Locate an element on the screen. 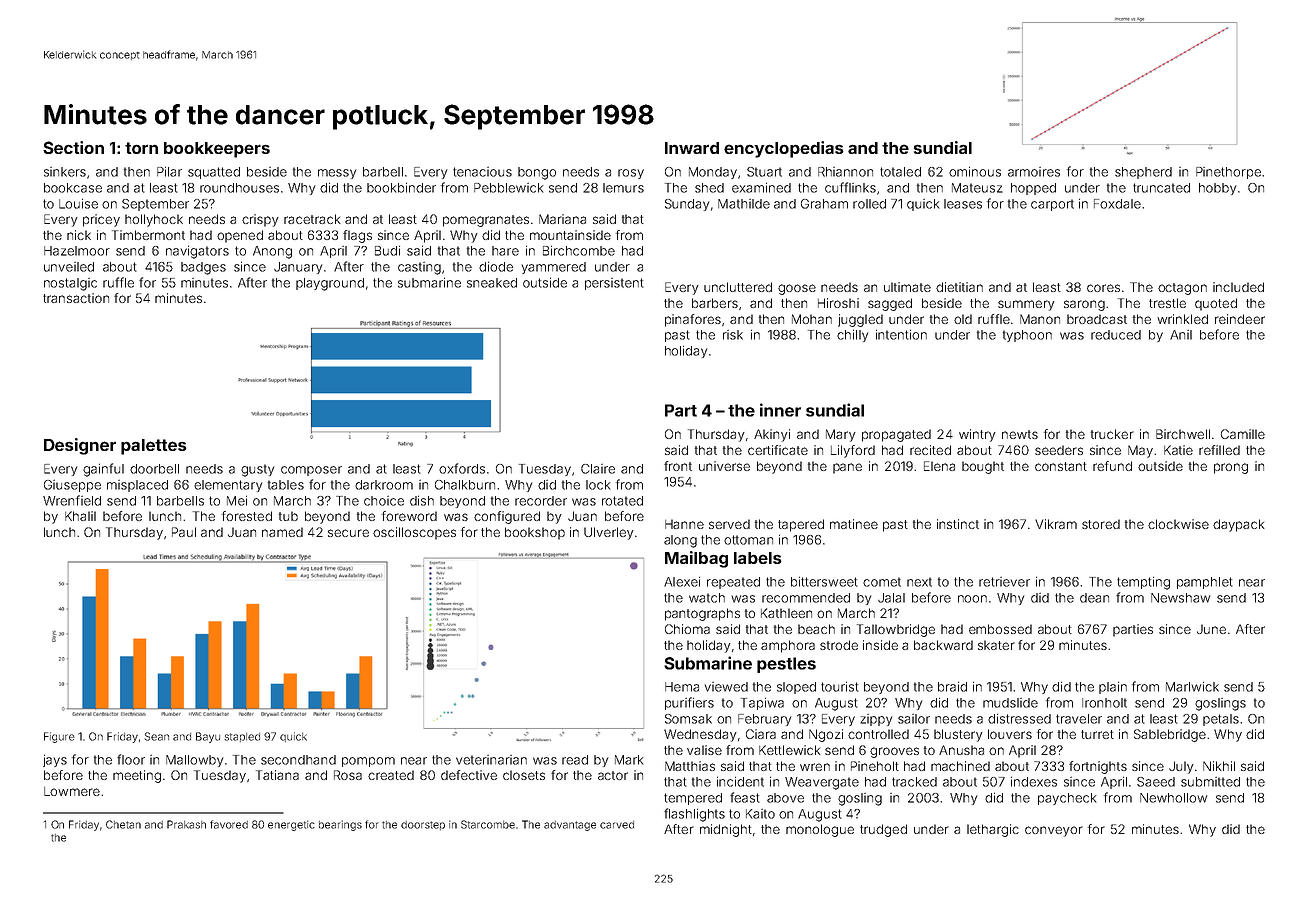 Image resolution: width=1308 pixels, height=924 pixels. Alexei is located at coordinates (682, 581).
